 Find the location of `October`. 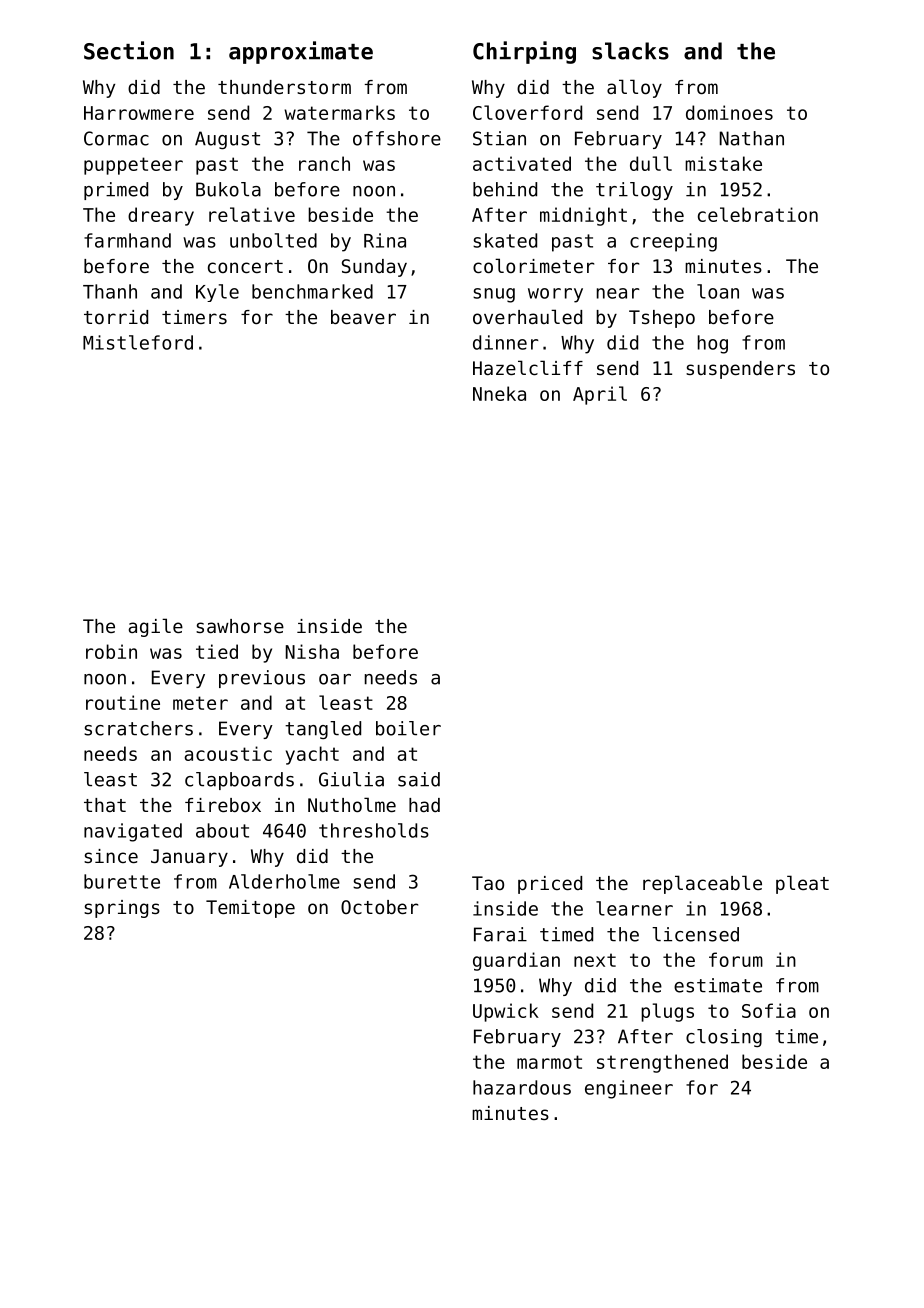

October is located at coordinates (379, 907).
